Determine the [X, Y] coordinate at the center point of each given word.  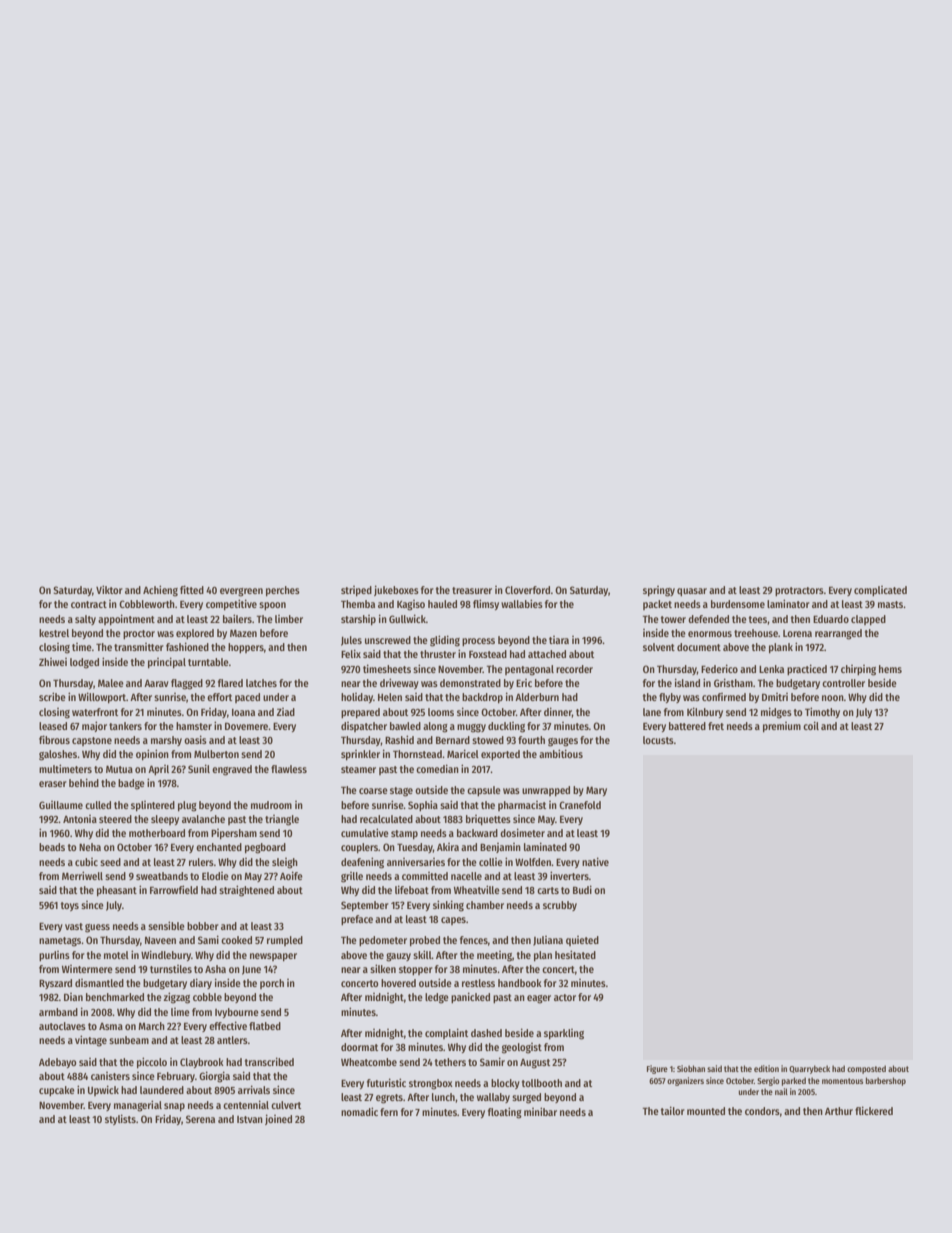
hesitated [575, 954]
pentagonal [529, 670]
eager [539, 999]
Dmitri [775, 697]
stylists [120, 1119]
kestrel [54, 633]
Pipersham [234, 834]
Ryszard [55, 984]
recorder [574, 669]
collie [491, 862]
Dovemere [246, 726]
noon [833, 698]
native [595, 861]
